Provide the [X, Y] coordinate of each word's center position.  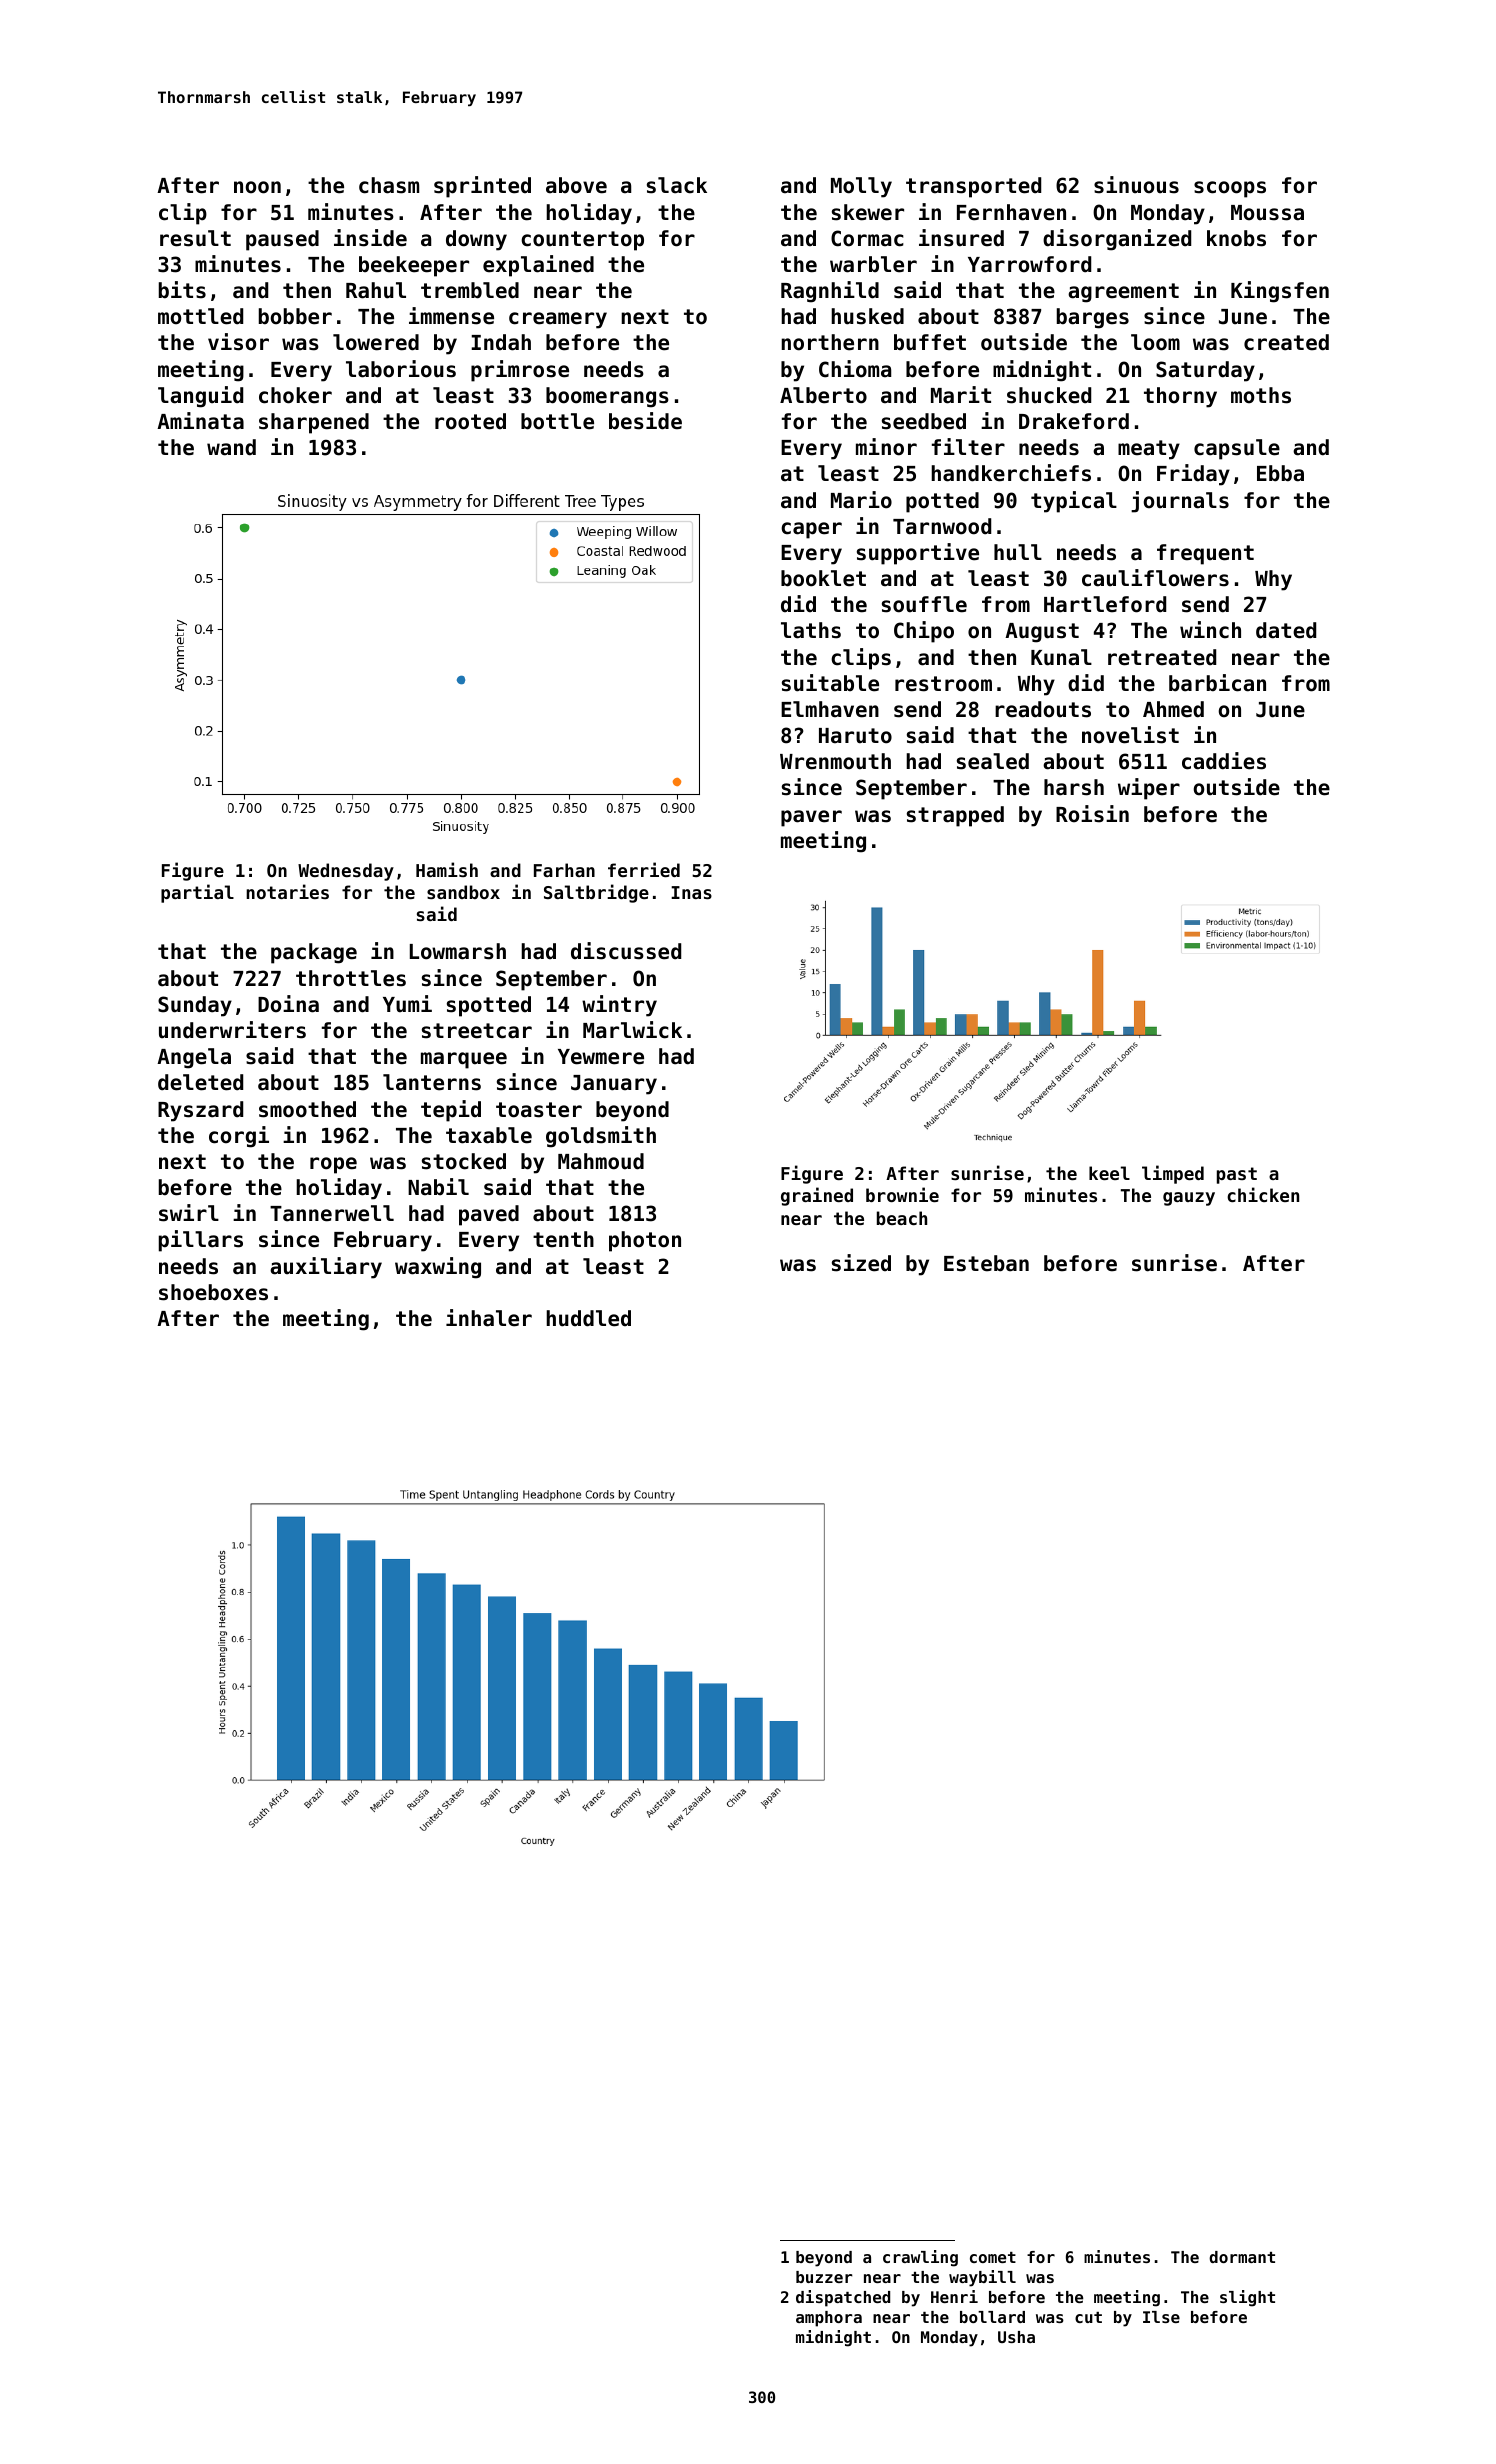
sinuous [1136, 185]
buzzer [824, 2277]
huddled [588, 1318]
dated [1286, 630]
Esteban [986, 1263]
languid [200, 397]
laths [811, 630]
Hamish [447, 869]
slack [677, 185]
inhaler [489, 1318]
